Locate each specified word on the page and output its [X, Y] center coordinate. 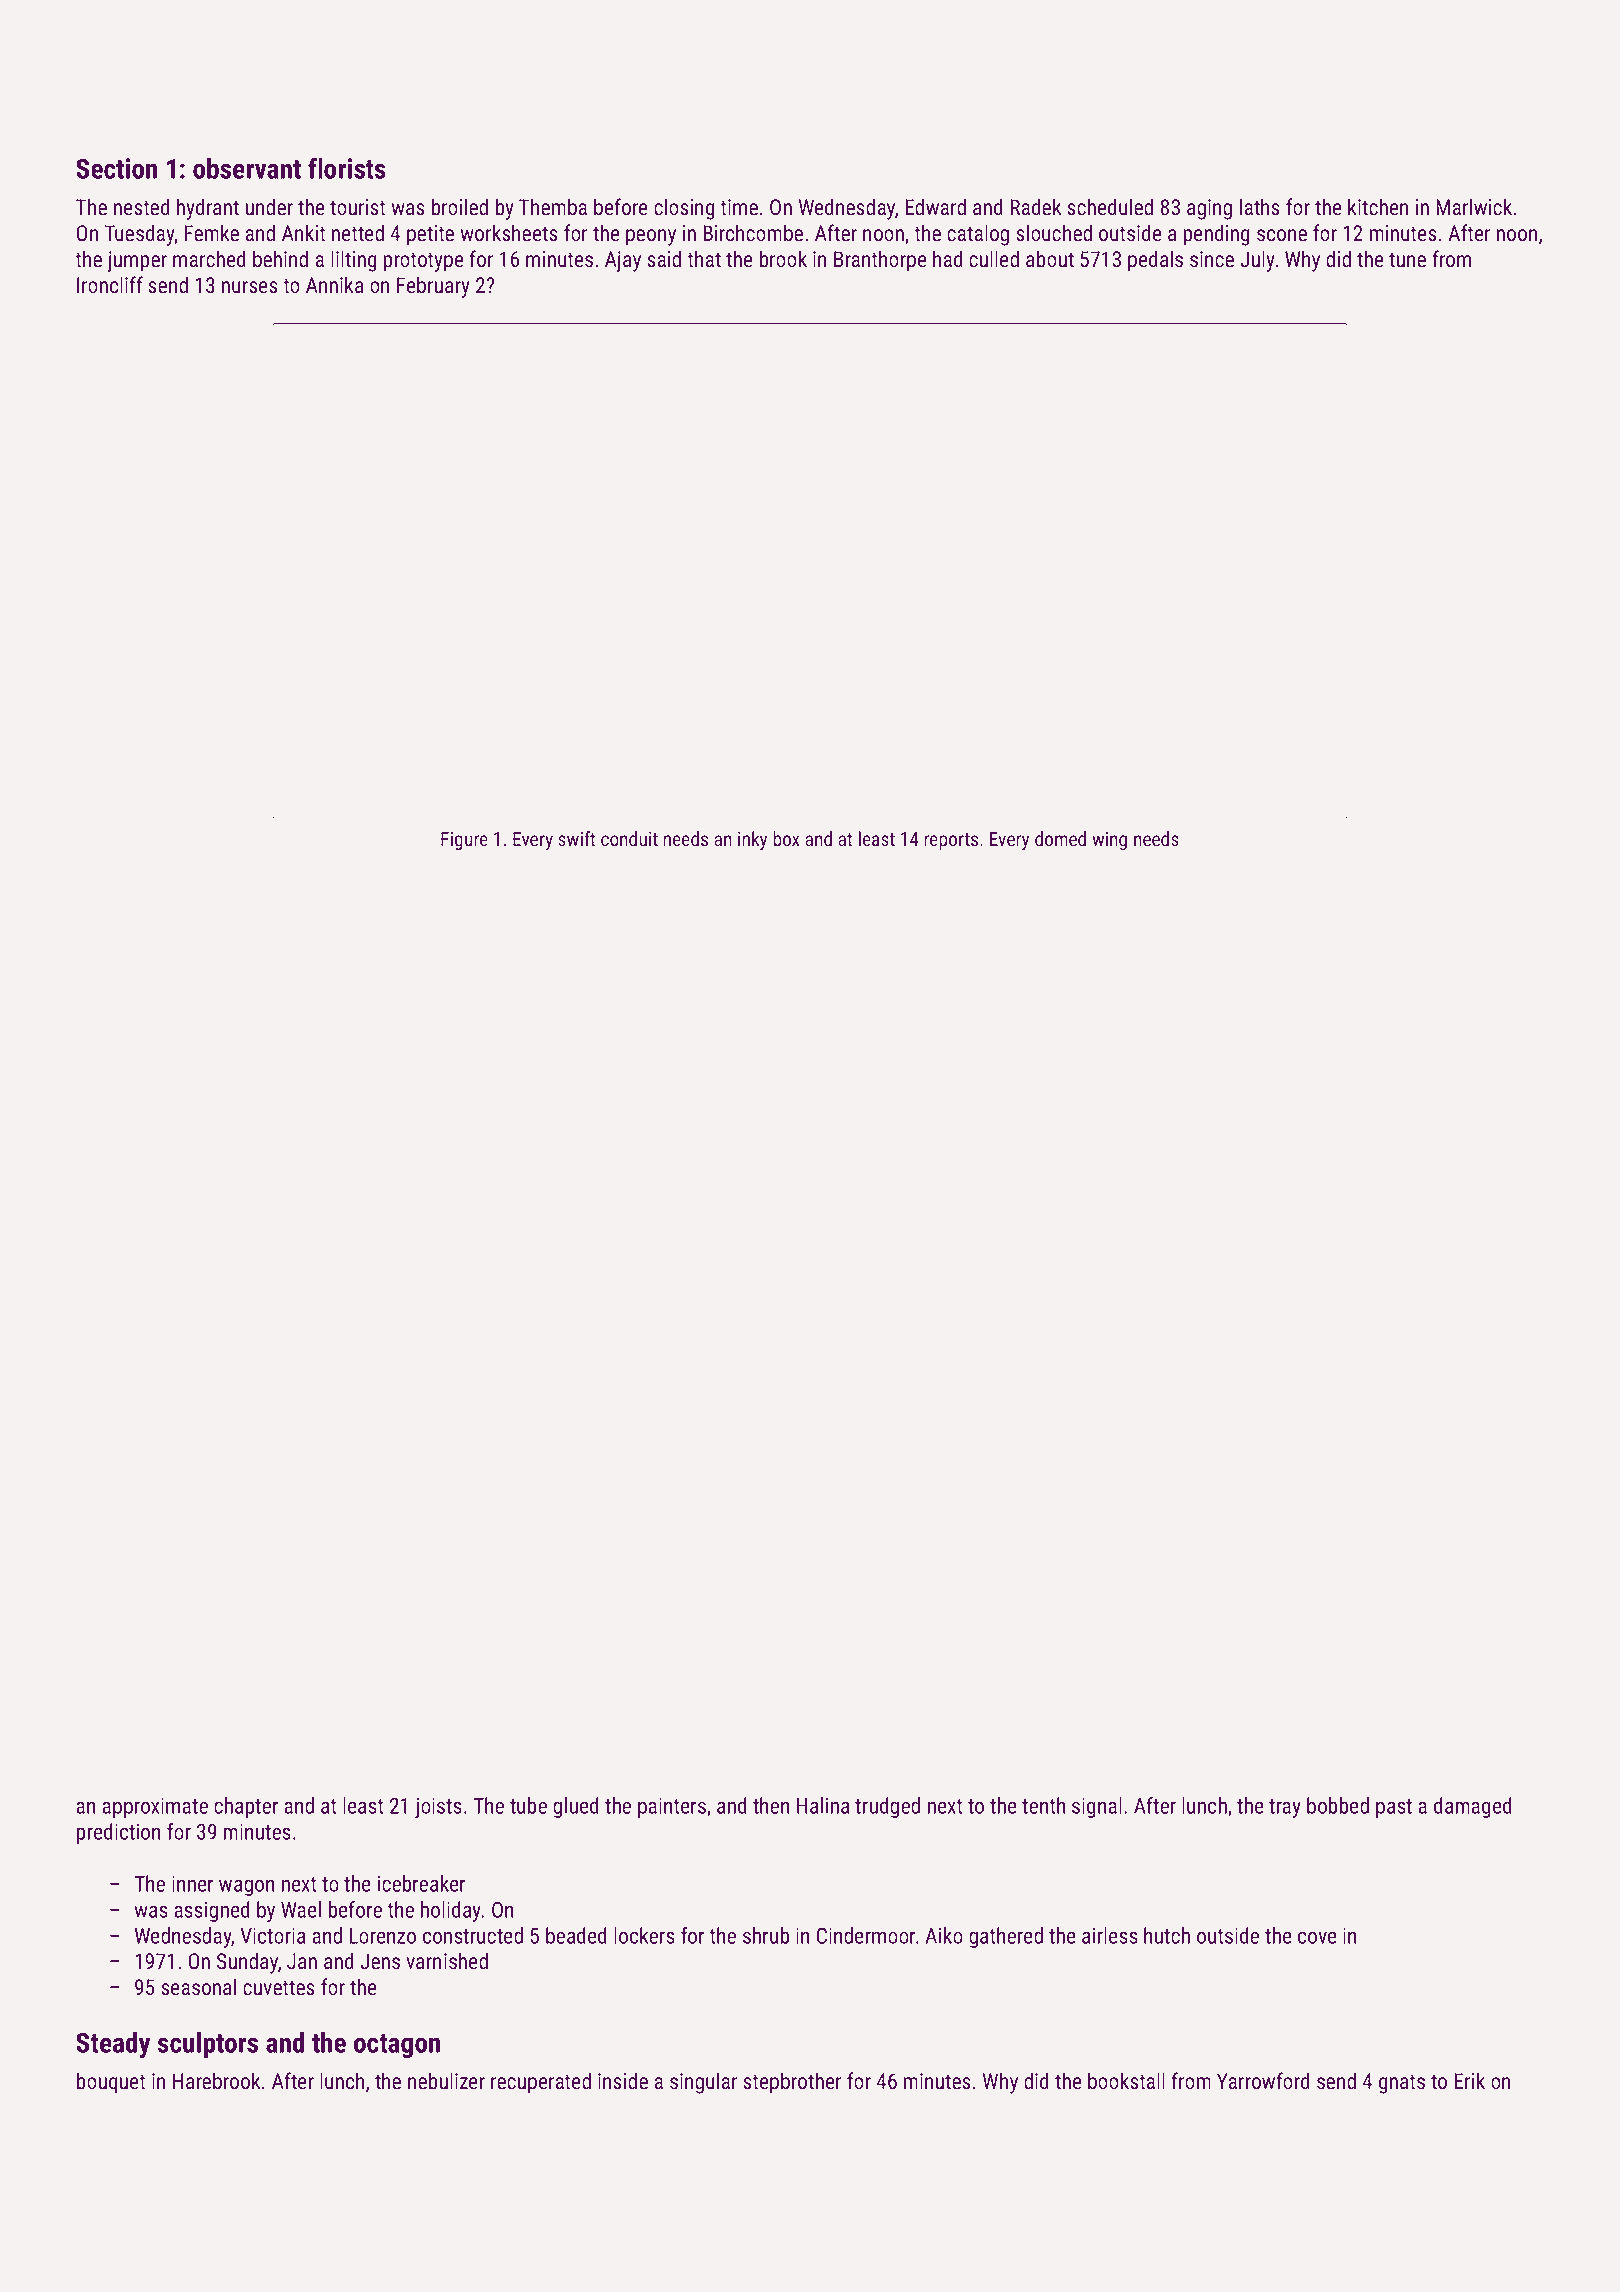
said [664, 258]
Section [116, 168]
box [786, 838]
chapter [246, 1807]
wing [1109, 841]
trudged [887, 1807]
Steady [113, 2045]
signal [1097, 1807]
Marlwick [1474, 206]
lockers [644, 1935]
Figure [464, 841]
